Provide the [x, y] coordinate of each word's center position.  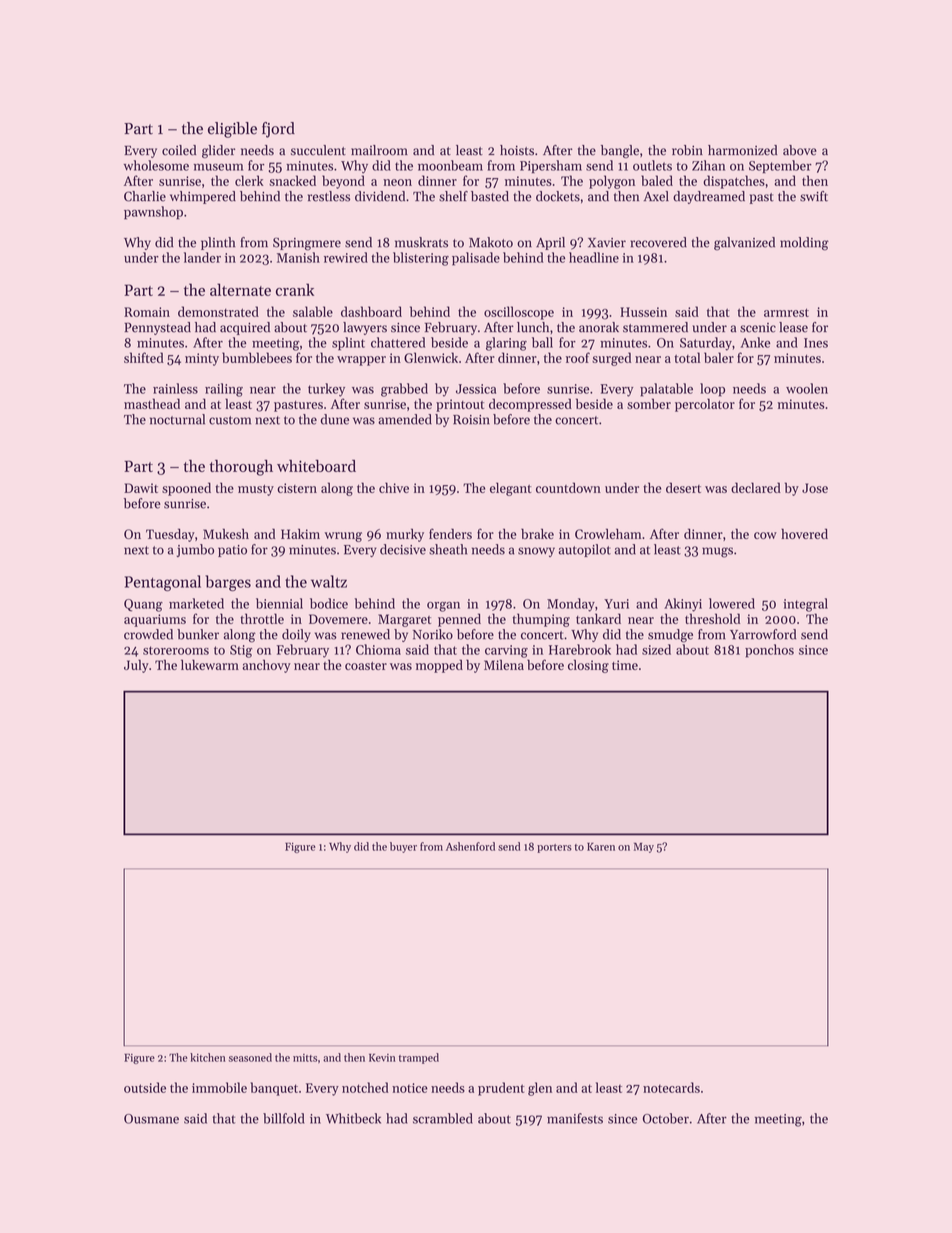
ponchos [769, 651]
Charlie [145, 196]
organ [443, 607]
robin [687, 150]
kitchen [208, 1057]
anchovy [266, 666]
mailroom [379, 150]
